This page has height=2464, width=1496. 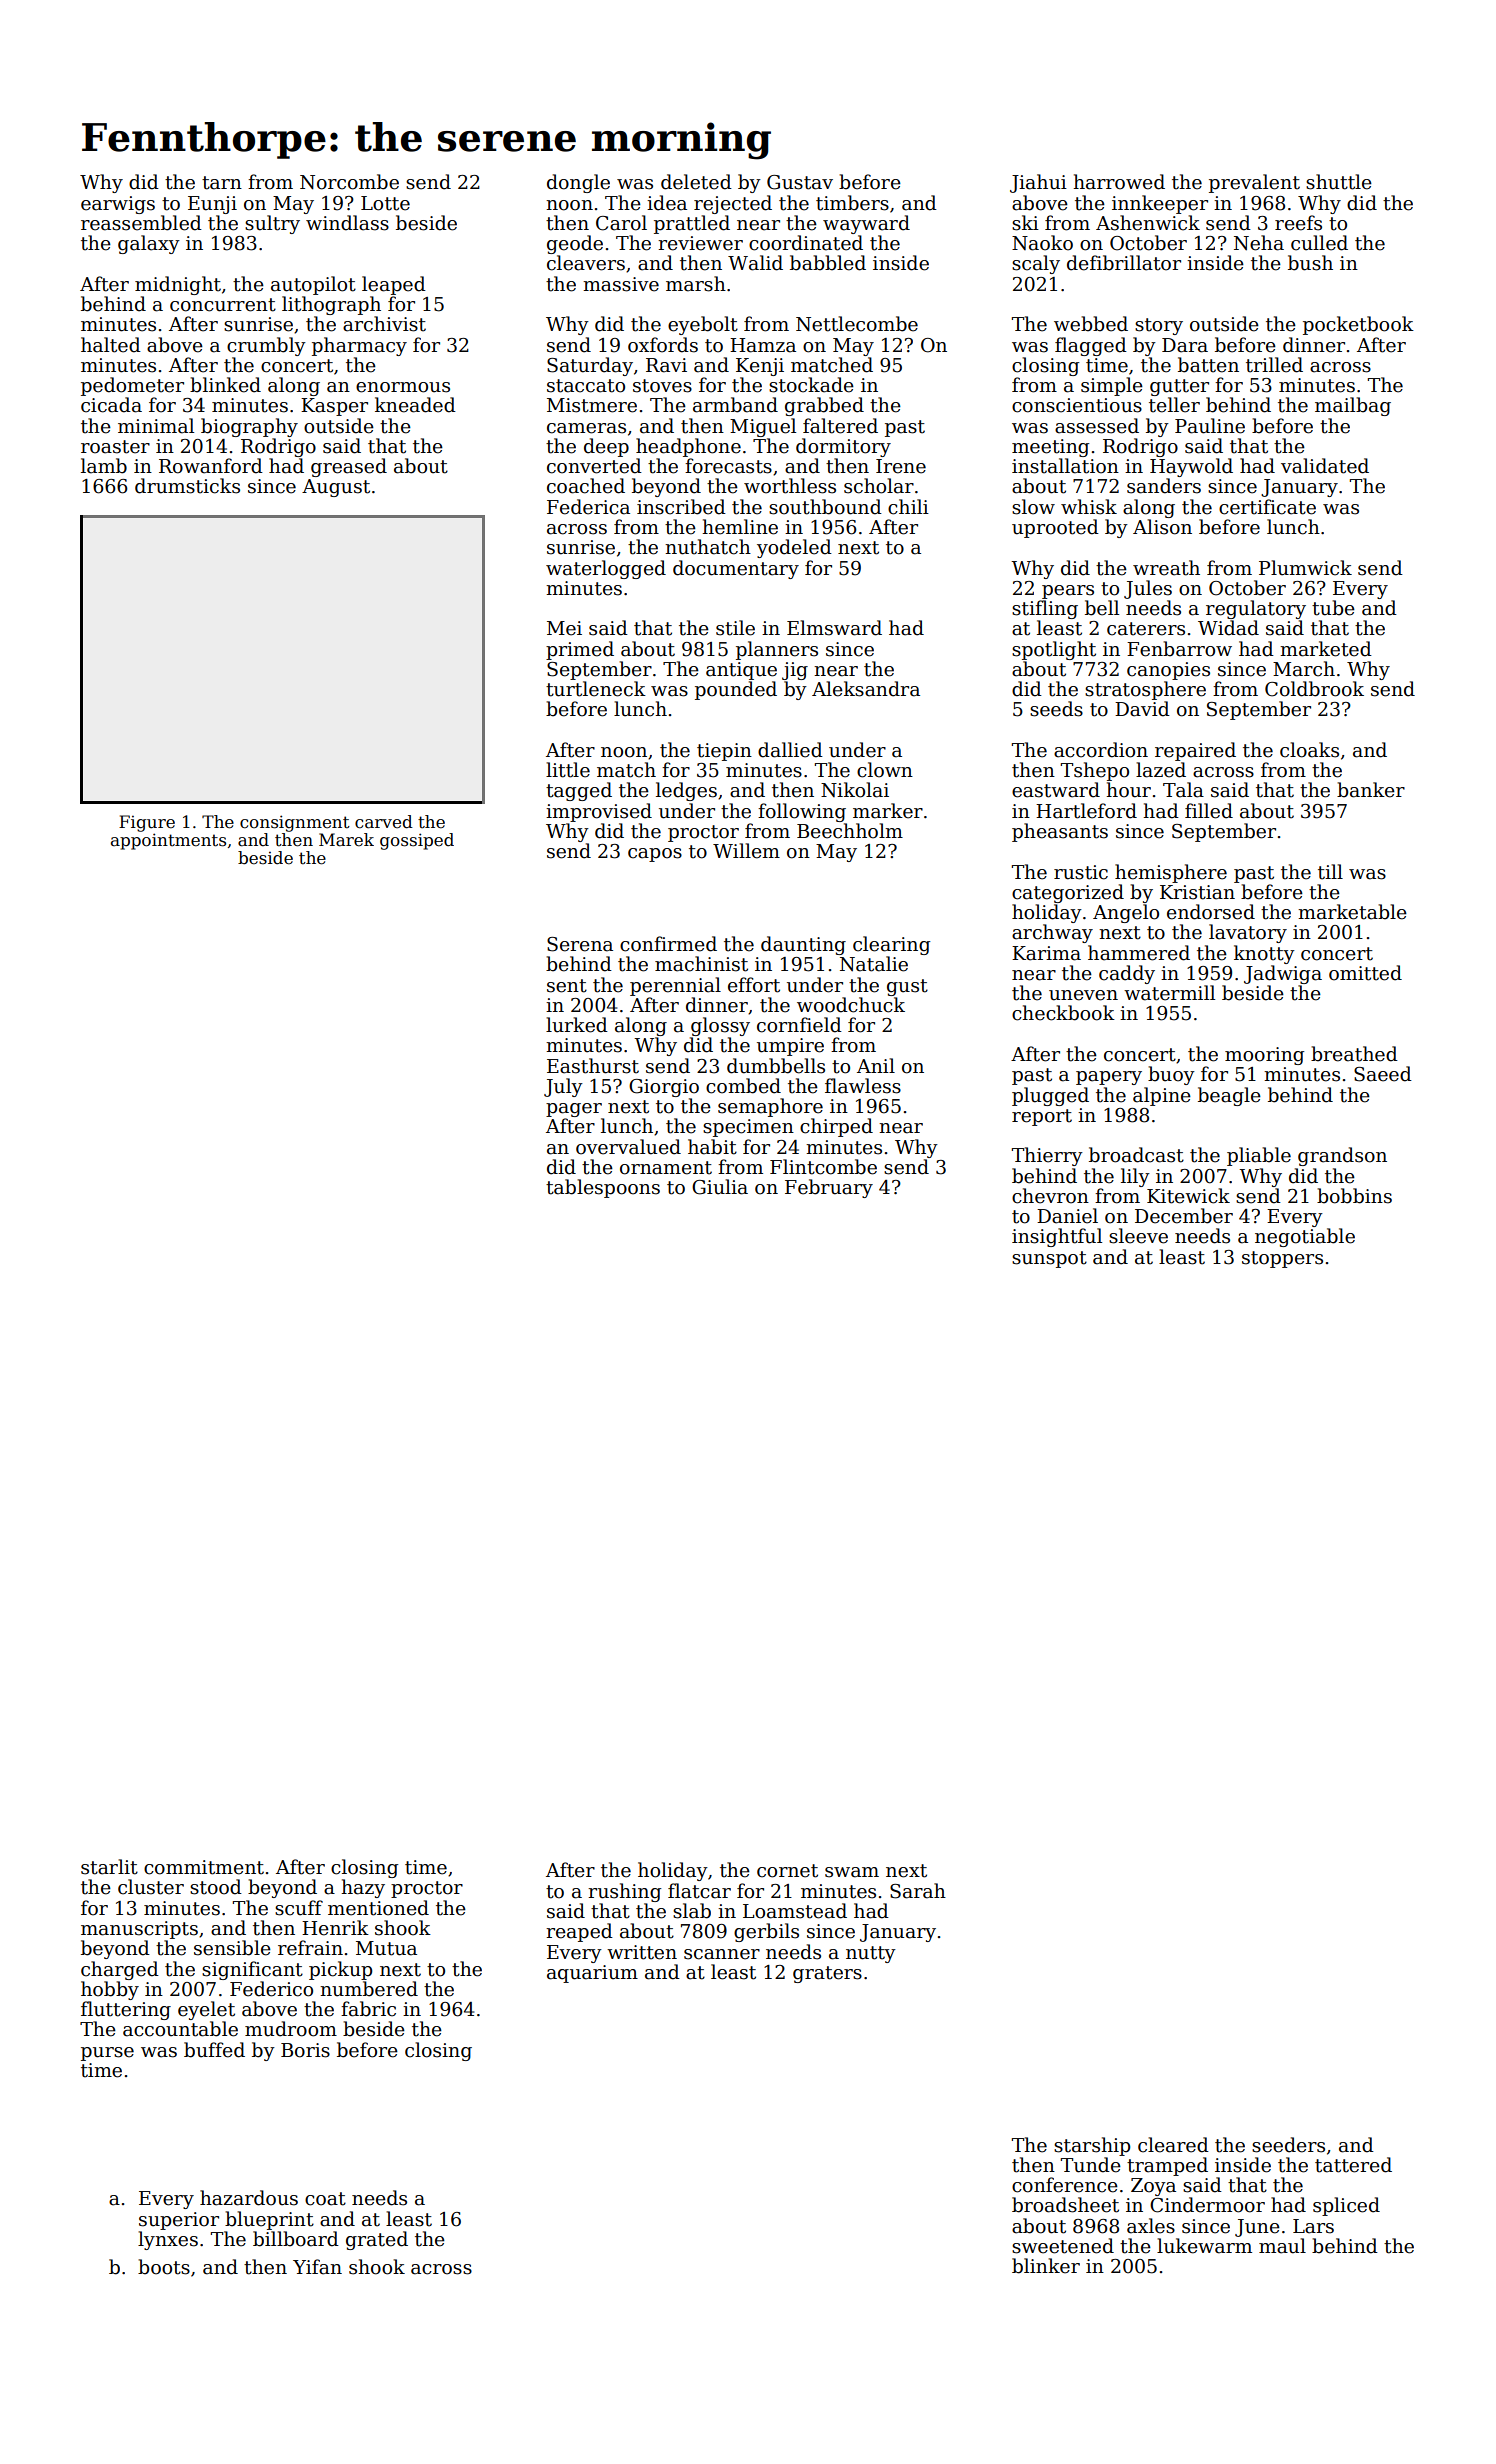 What do you see at coordinates (1042, 1117) in the page?
I see `report` at bounding box center [1042, 1117].
